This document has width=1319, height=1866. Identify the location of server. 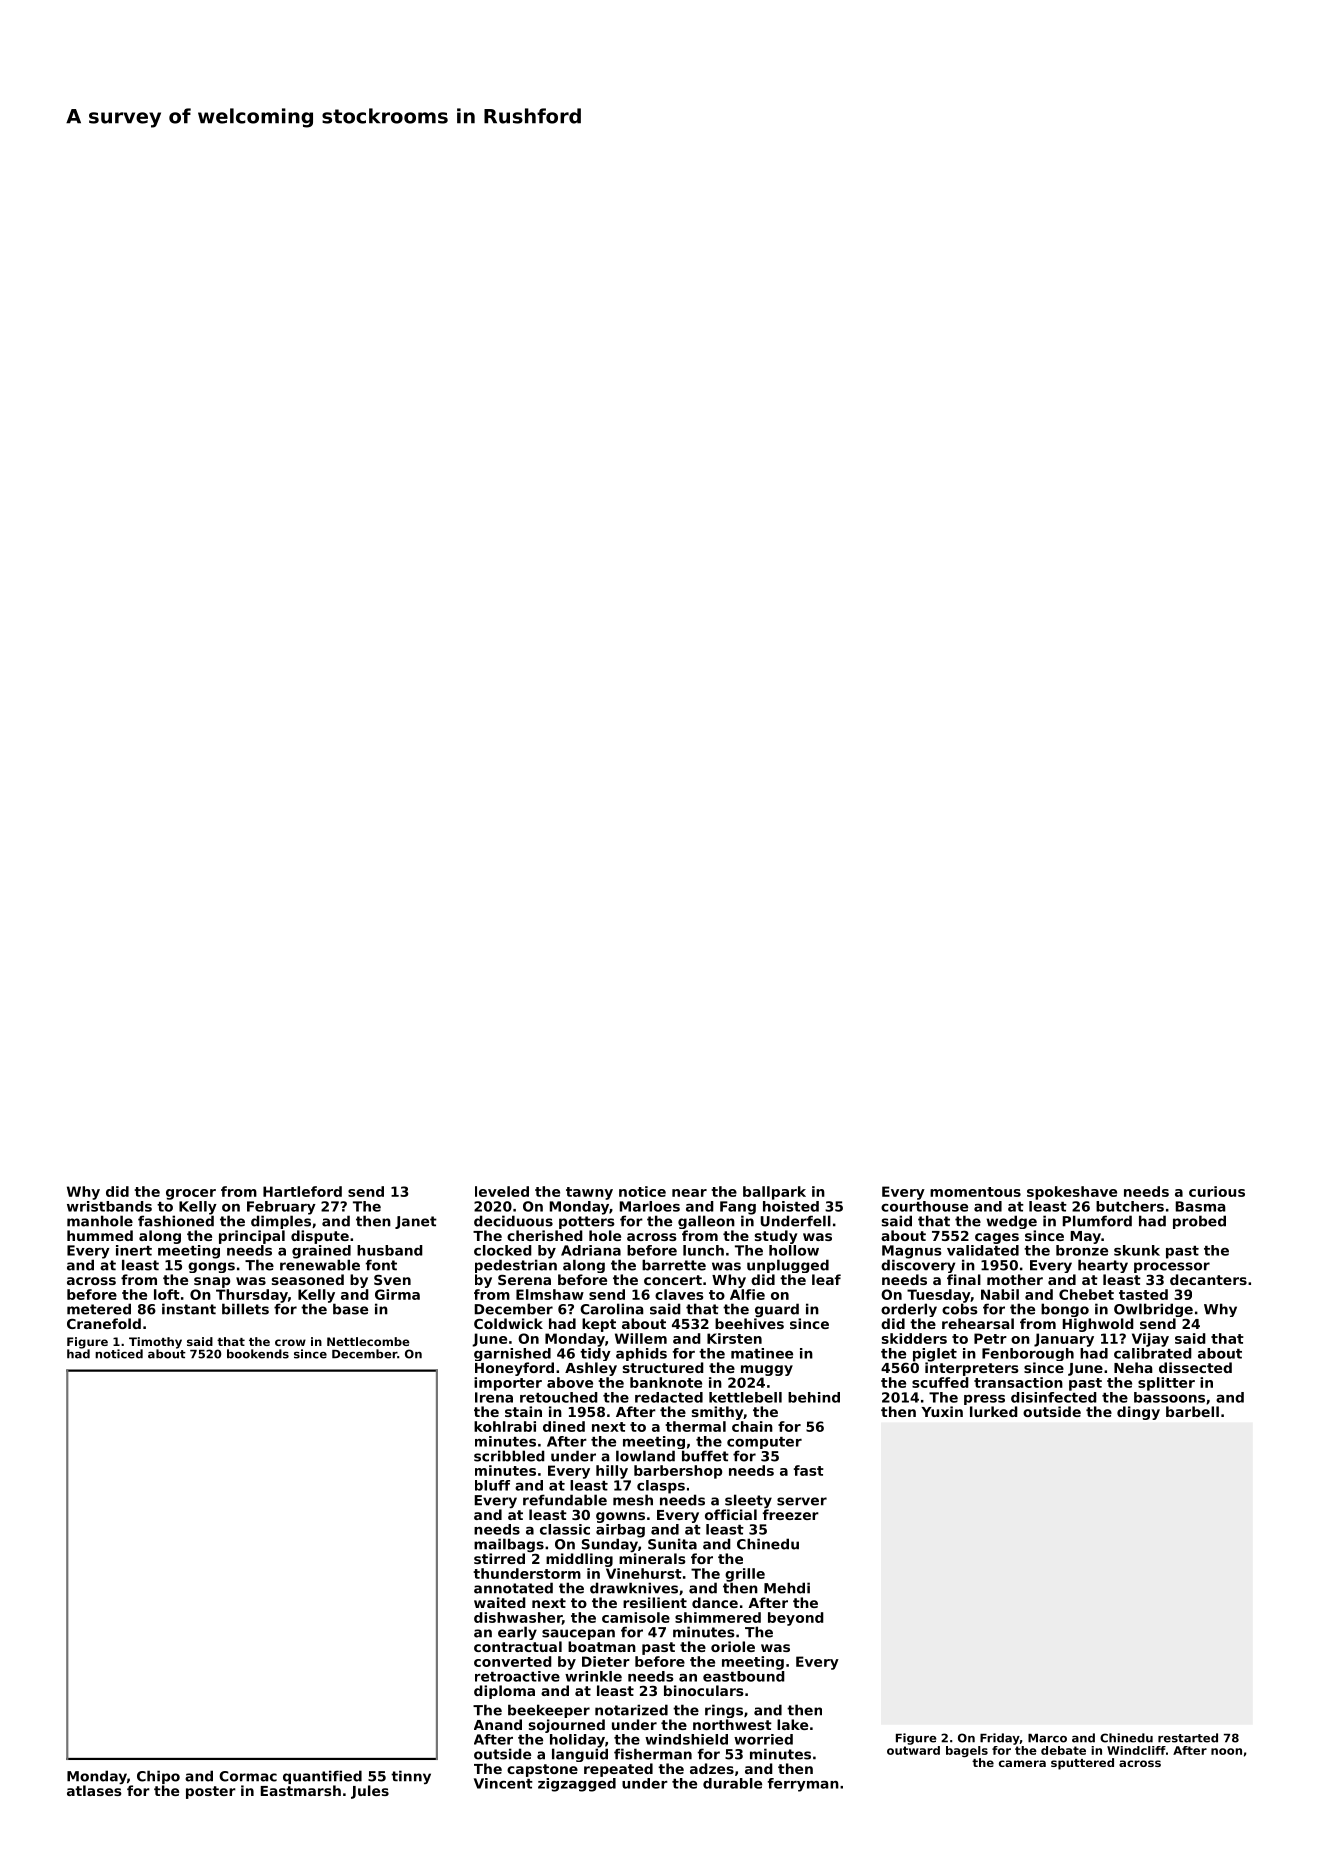
(802, 1501).
